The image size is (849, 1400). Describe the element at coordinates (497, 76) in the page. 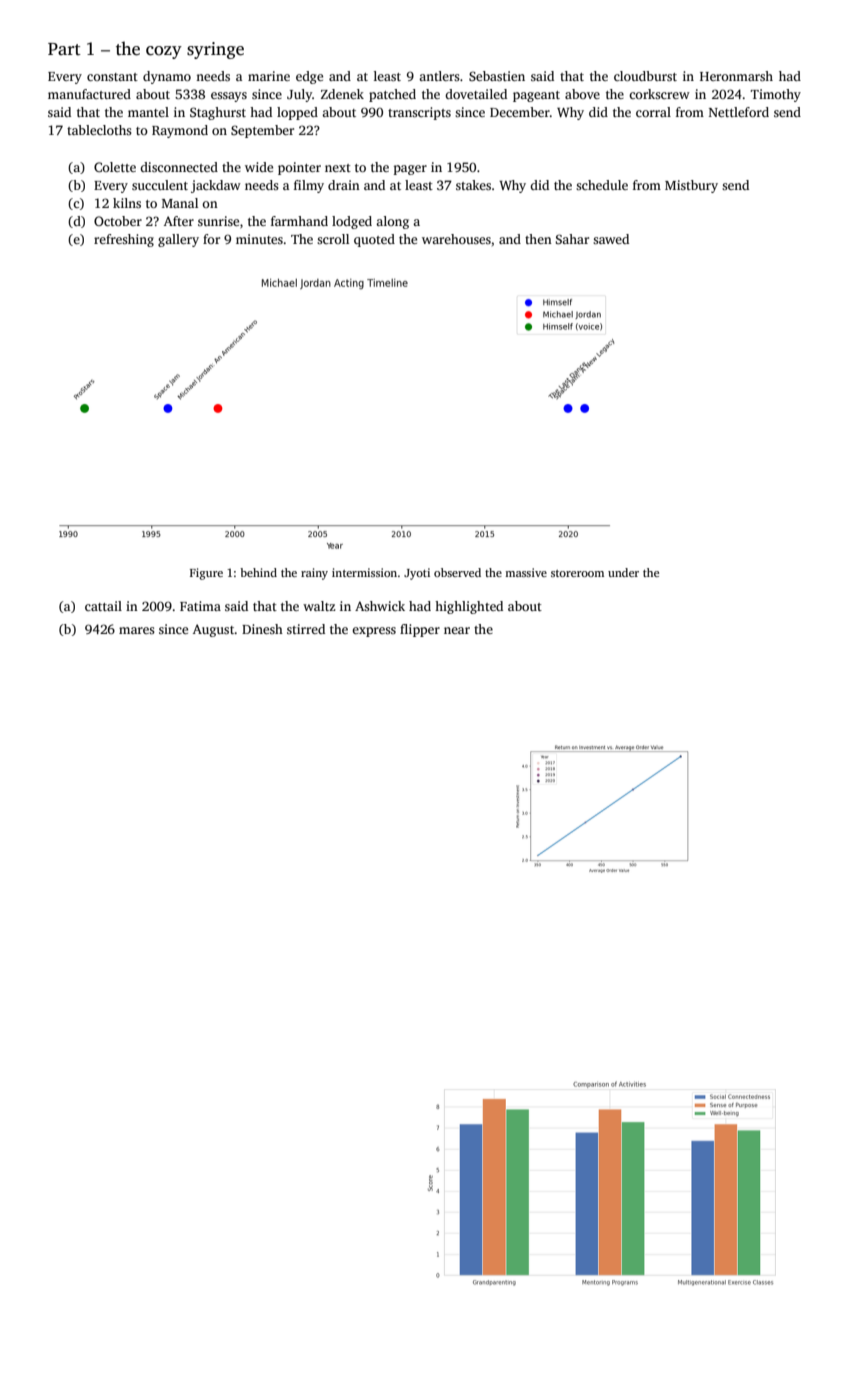

I see `Sebastien` at that location.
